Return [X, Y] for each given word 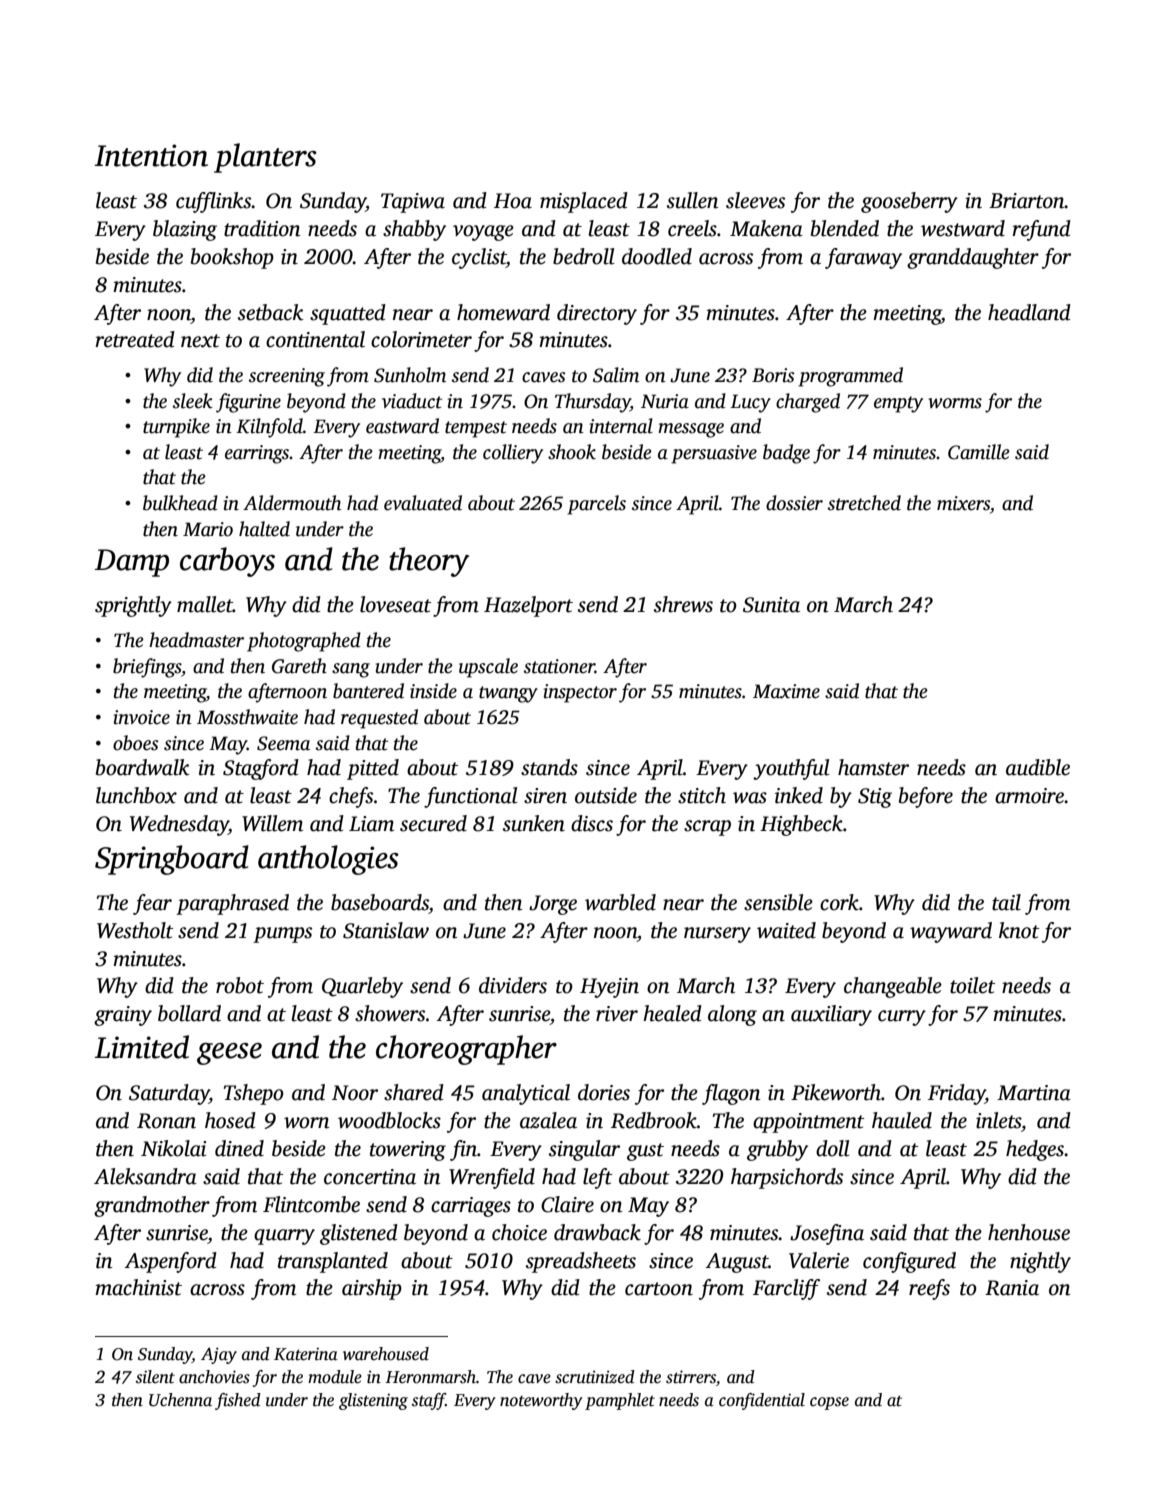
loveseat [395, 604]
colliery [513, 454]
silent [155, 1377]
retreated [135, 339]
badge [786, 454]
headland [1029, 312]
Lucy [750, 403]
